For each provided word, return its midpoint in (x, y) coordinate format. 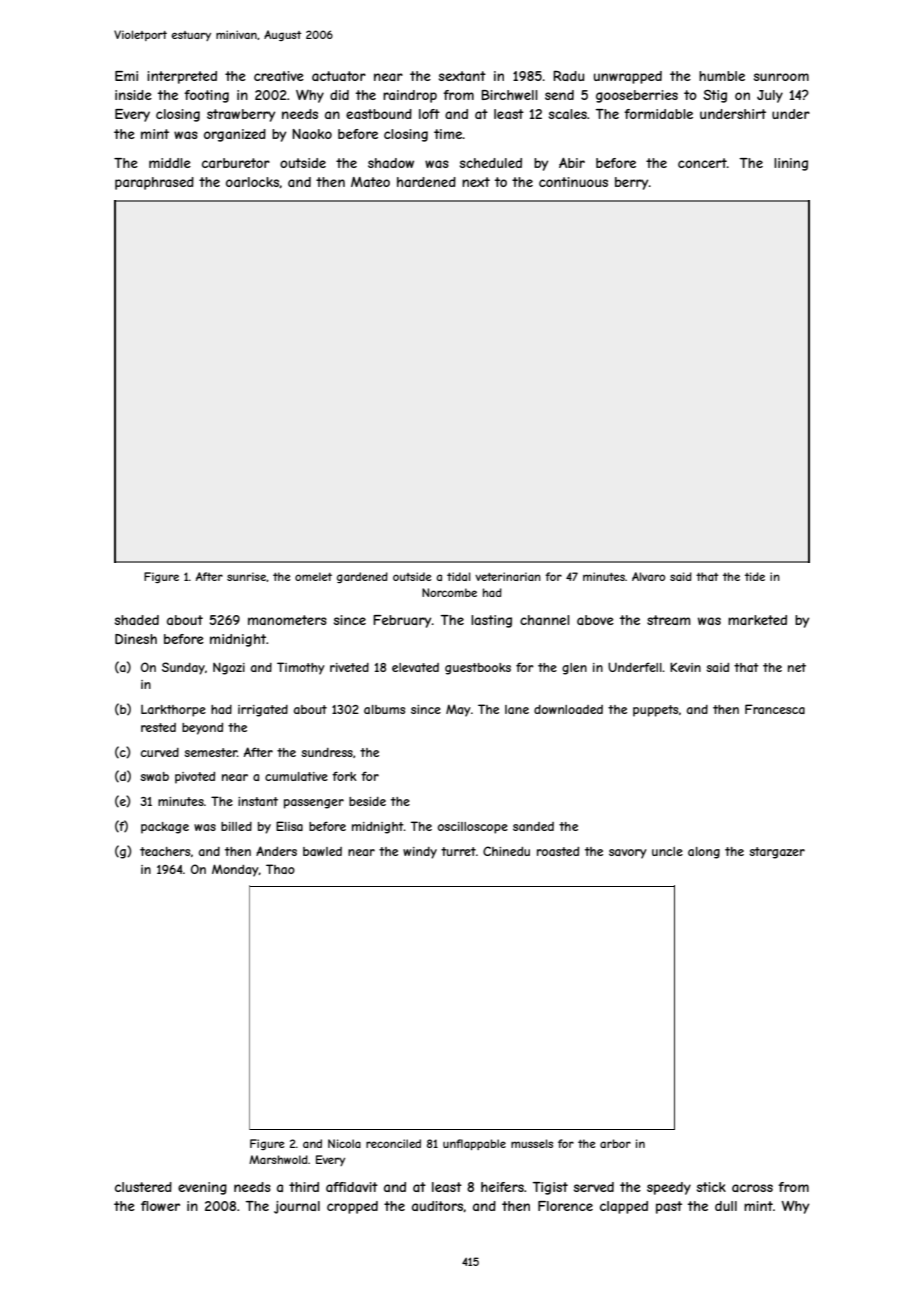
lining (791, 164)
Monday (235, 870)
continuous (573, 182)
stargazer (777, 853)
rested (158, 727)
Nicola (344, 1143)
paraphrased (154, 183)
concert (702, 163)
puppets (655, 711)
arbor (615, 1143)
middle (170, 163)
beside (367, 801)
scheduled (491, 163)
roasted (558, 851)
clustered (143, 1187)
